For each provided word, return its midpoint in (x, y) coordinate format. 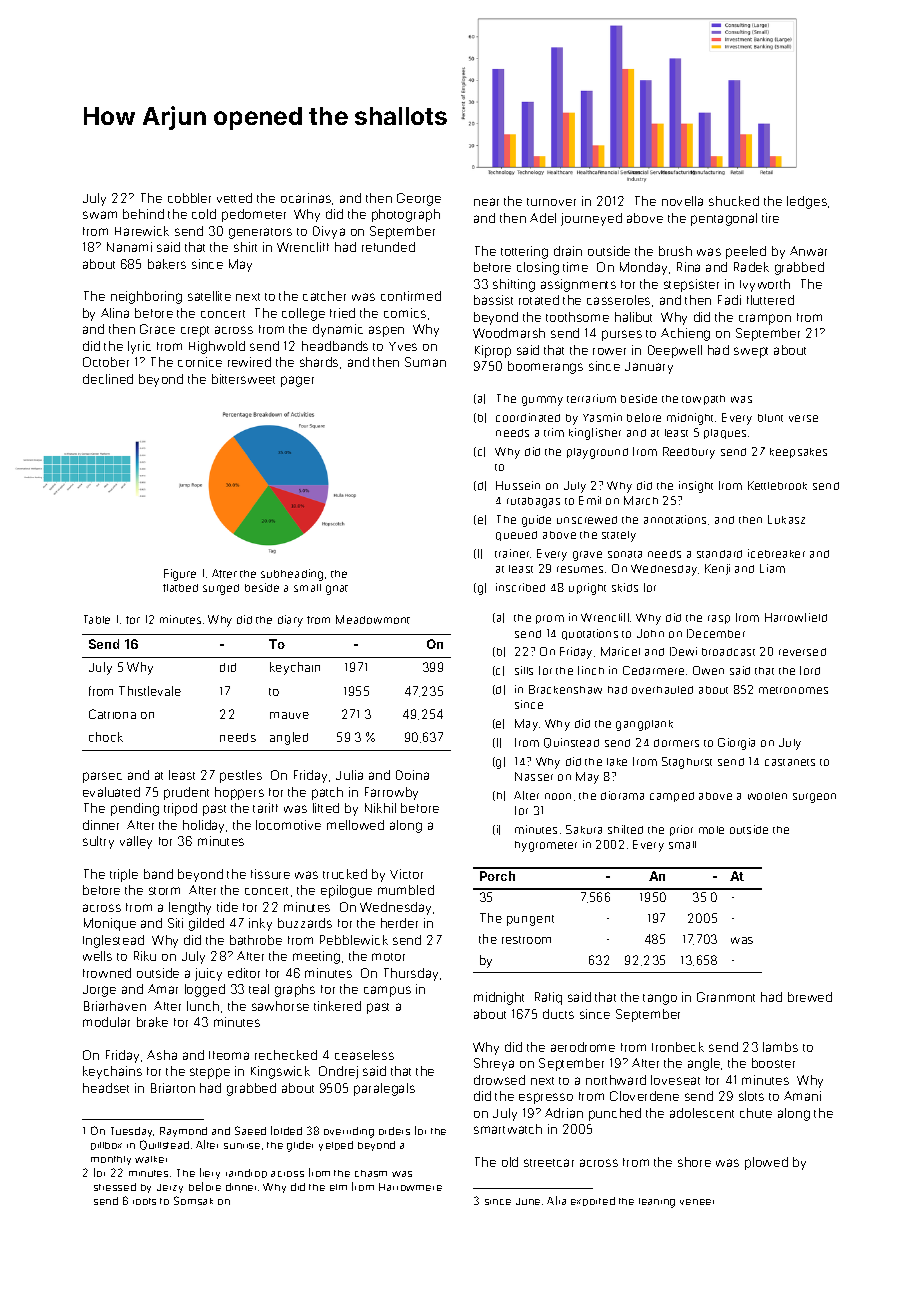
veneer (697, 1202)
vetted (234, 198)
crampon (765, 319)
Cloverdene (644, 1096)
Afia (556, 1200)
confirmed (411, 296)
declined (108, 379)
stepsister (691, 285)
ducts (558, 1014)
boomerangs (545, 367)
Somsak (193, 1200)
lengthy (190, 908)
